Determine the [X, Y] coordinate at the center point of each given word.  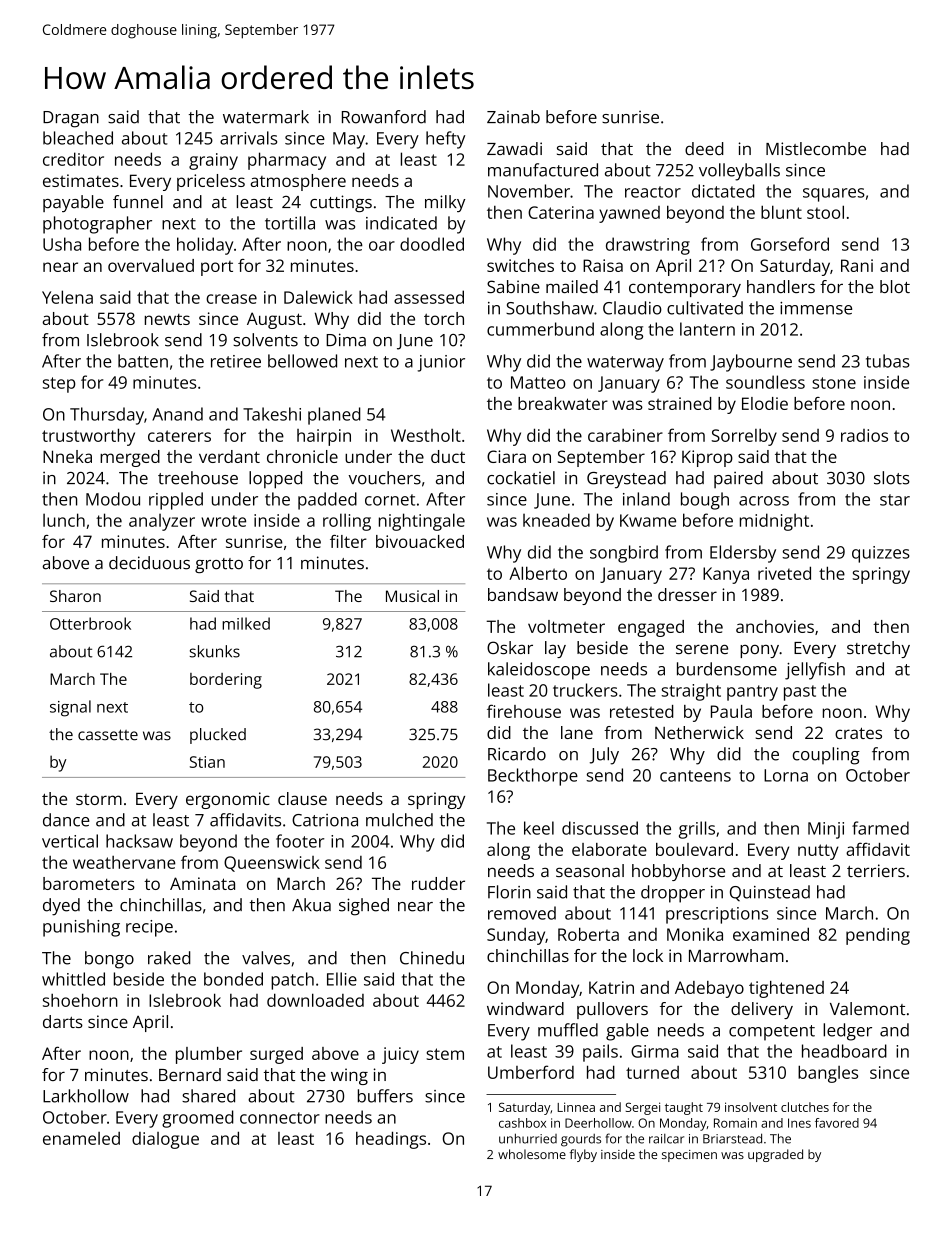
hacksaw [139, 841]
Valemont [867, 1008]
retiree [236, 361]
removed [522, 913]
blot [895, 286]
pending [878, 936]
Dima [346, 340]
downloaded [315, 1000]
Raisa [603, 265]
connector [280, 1118]
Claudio [632, 308]
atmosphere [298, 182]
